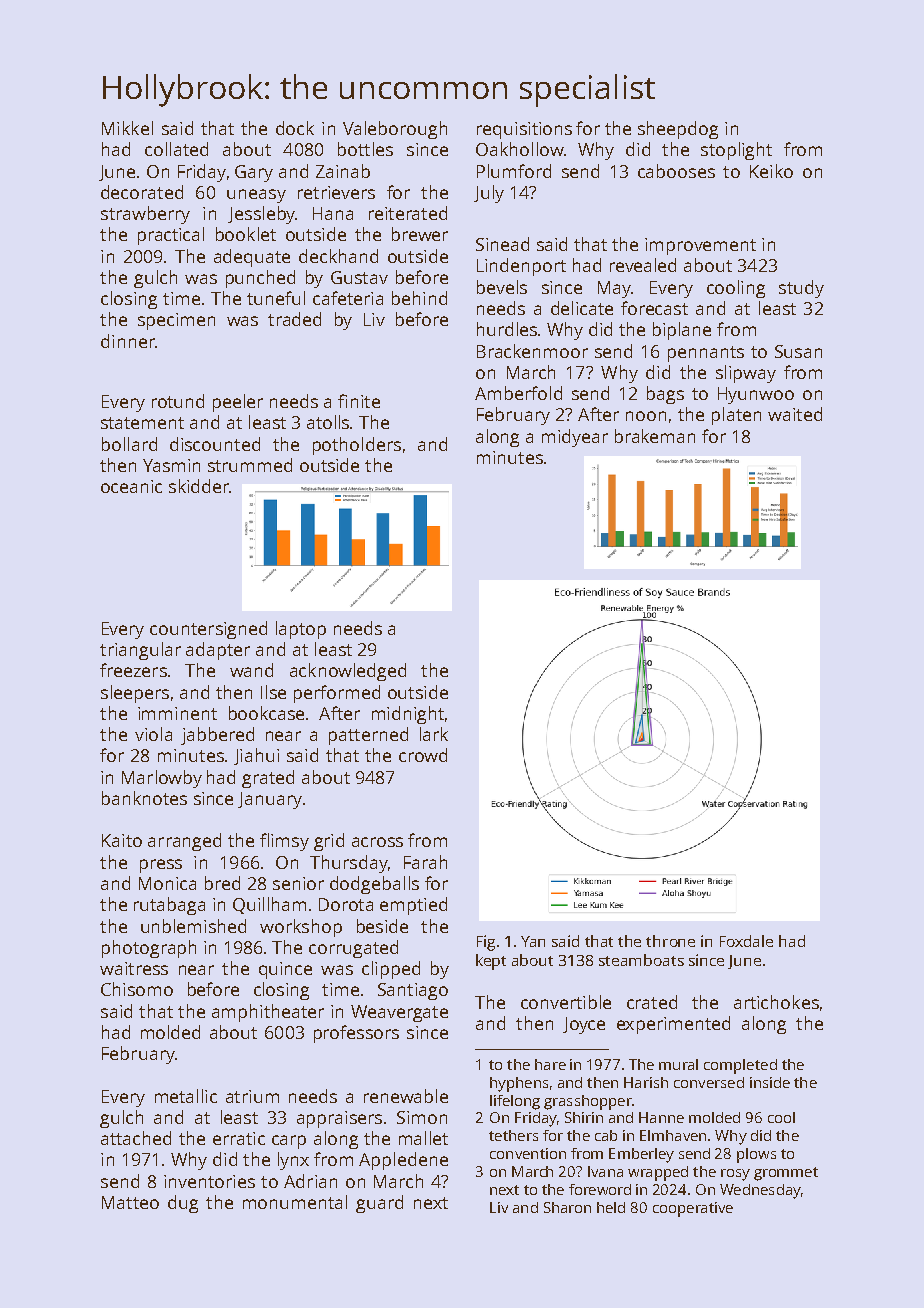  Describe the element at coordinates (408, 715) in the screenshot. I see `midnight` at that location.
